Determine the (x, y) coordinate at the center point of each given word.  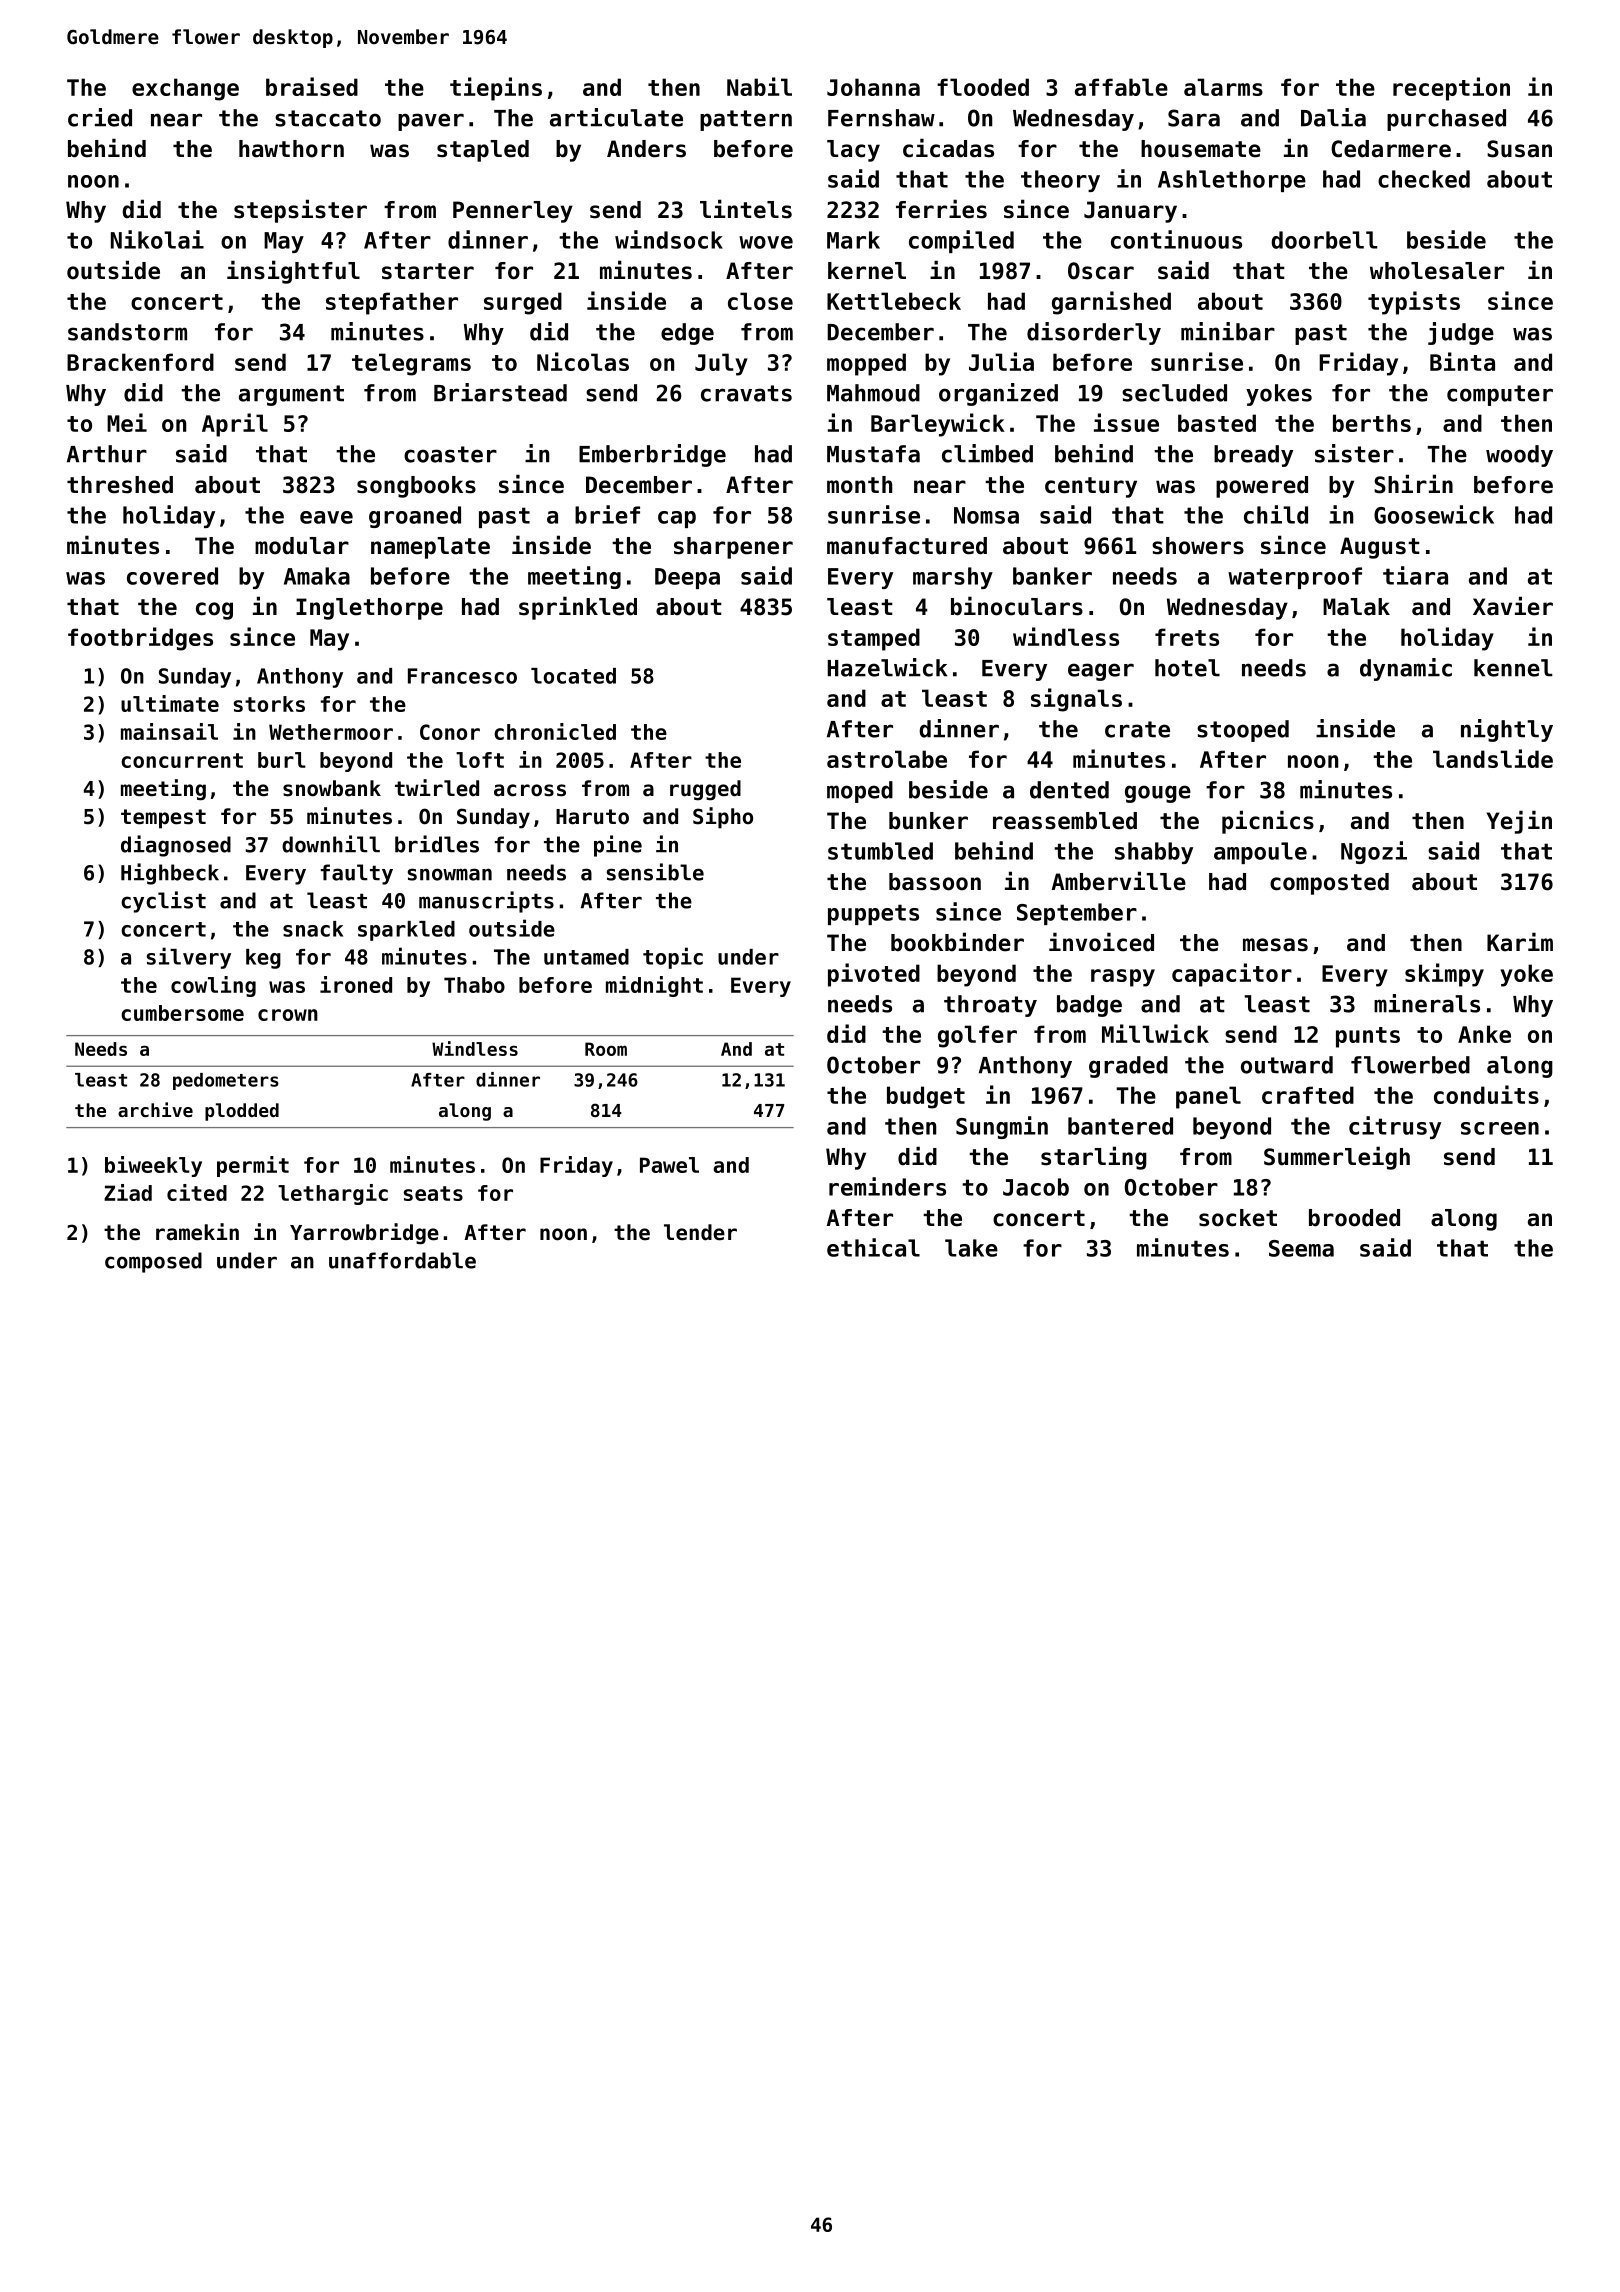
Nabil (759, 86)
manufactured (907, 546)
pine (618, 846)
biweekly (153, 1166)
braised (312, 86)
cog (214, 611)
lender (700, 1232)
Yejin (1519, 822)
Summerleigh (1337, 1158)
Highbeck (170, 874)
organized (998, 394)
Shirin (1413, 484)
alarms (1223, 87)
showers (1198, 546)
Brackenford (140, 362)
